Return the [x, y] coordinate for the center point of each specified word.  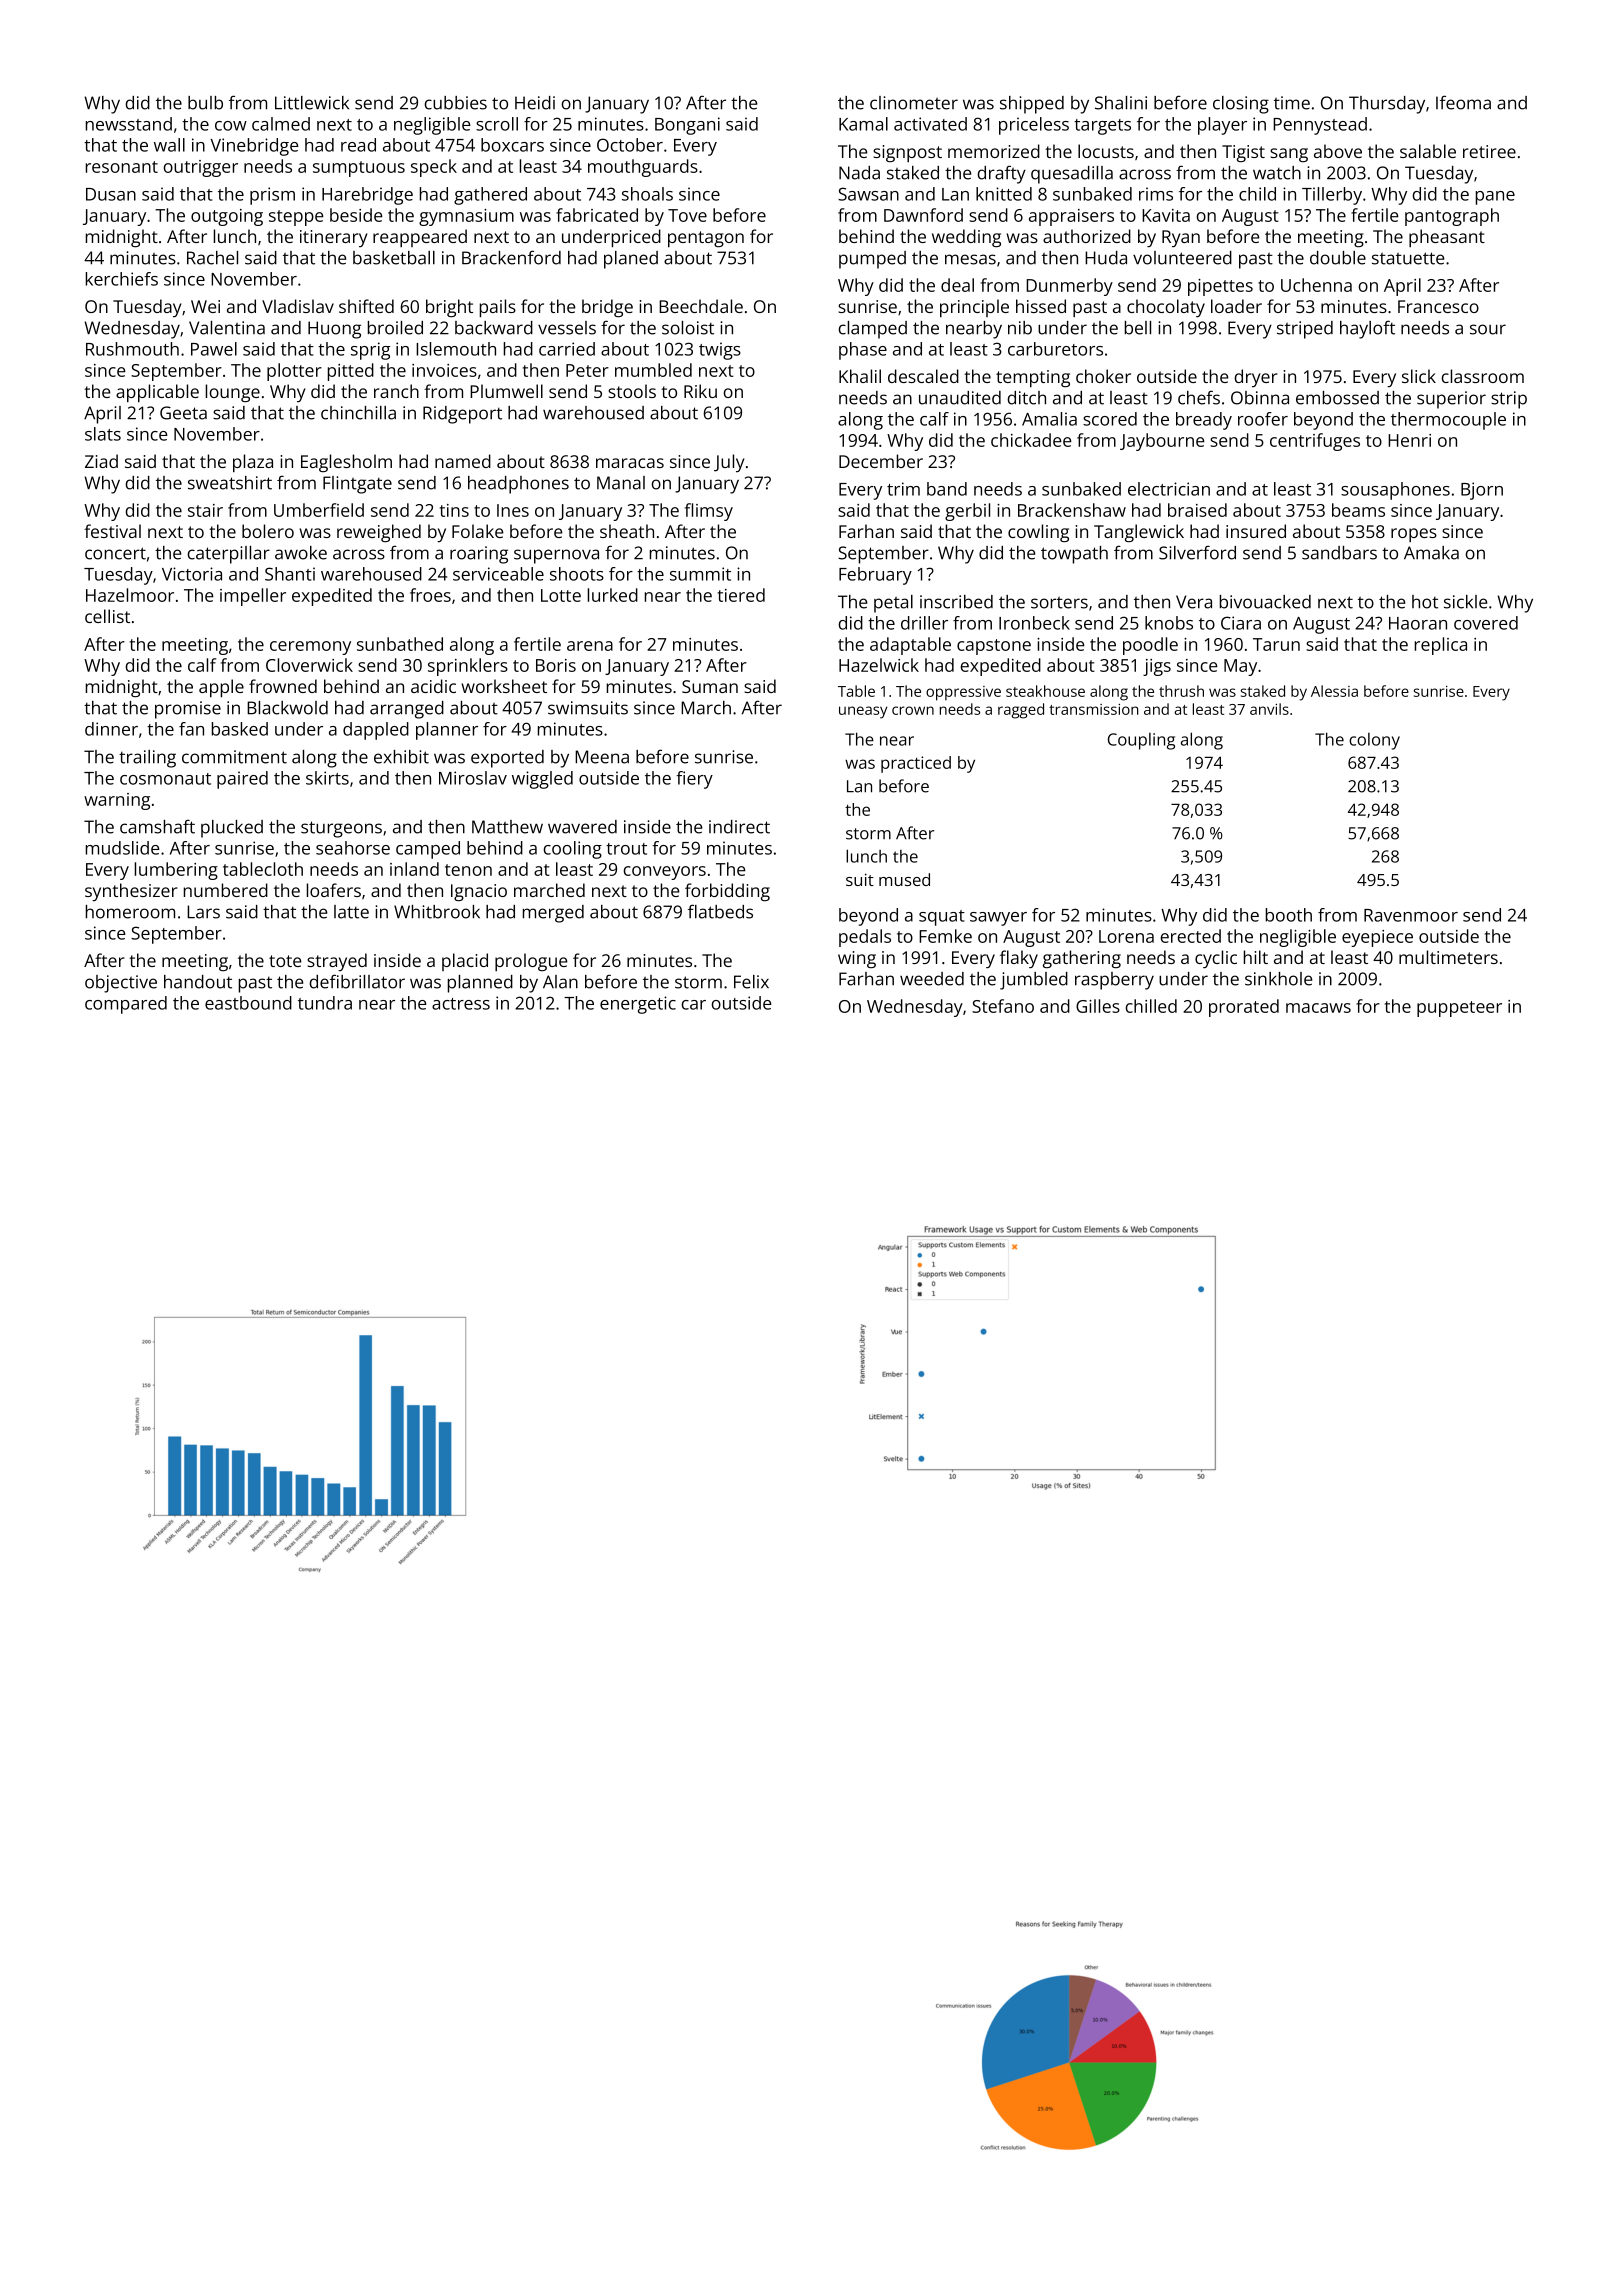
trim [903, 489]
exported [507, 759]
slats [103, 434]
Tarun [1276, 644]
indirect [739, 827]
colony [1374, 741]
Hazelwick [879, 665]
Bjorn [1482, 491]
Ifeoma [1463, 102]
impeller [253, 597]
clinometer [914, 103]
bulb [205, 103]
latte [351, 912]
